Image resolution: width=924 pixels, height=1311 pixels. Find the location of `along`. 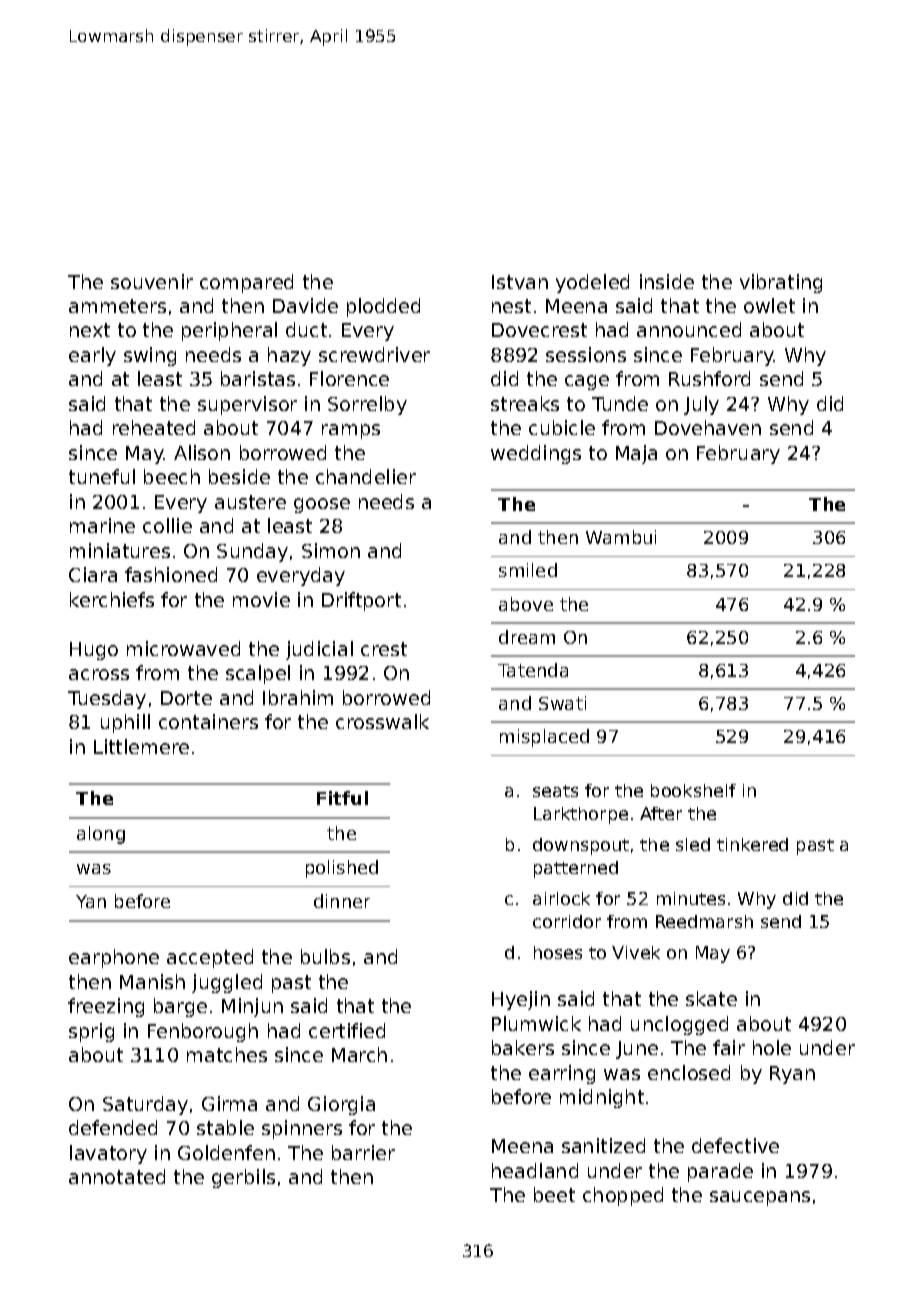

along is located at coordinates (101, 835).
